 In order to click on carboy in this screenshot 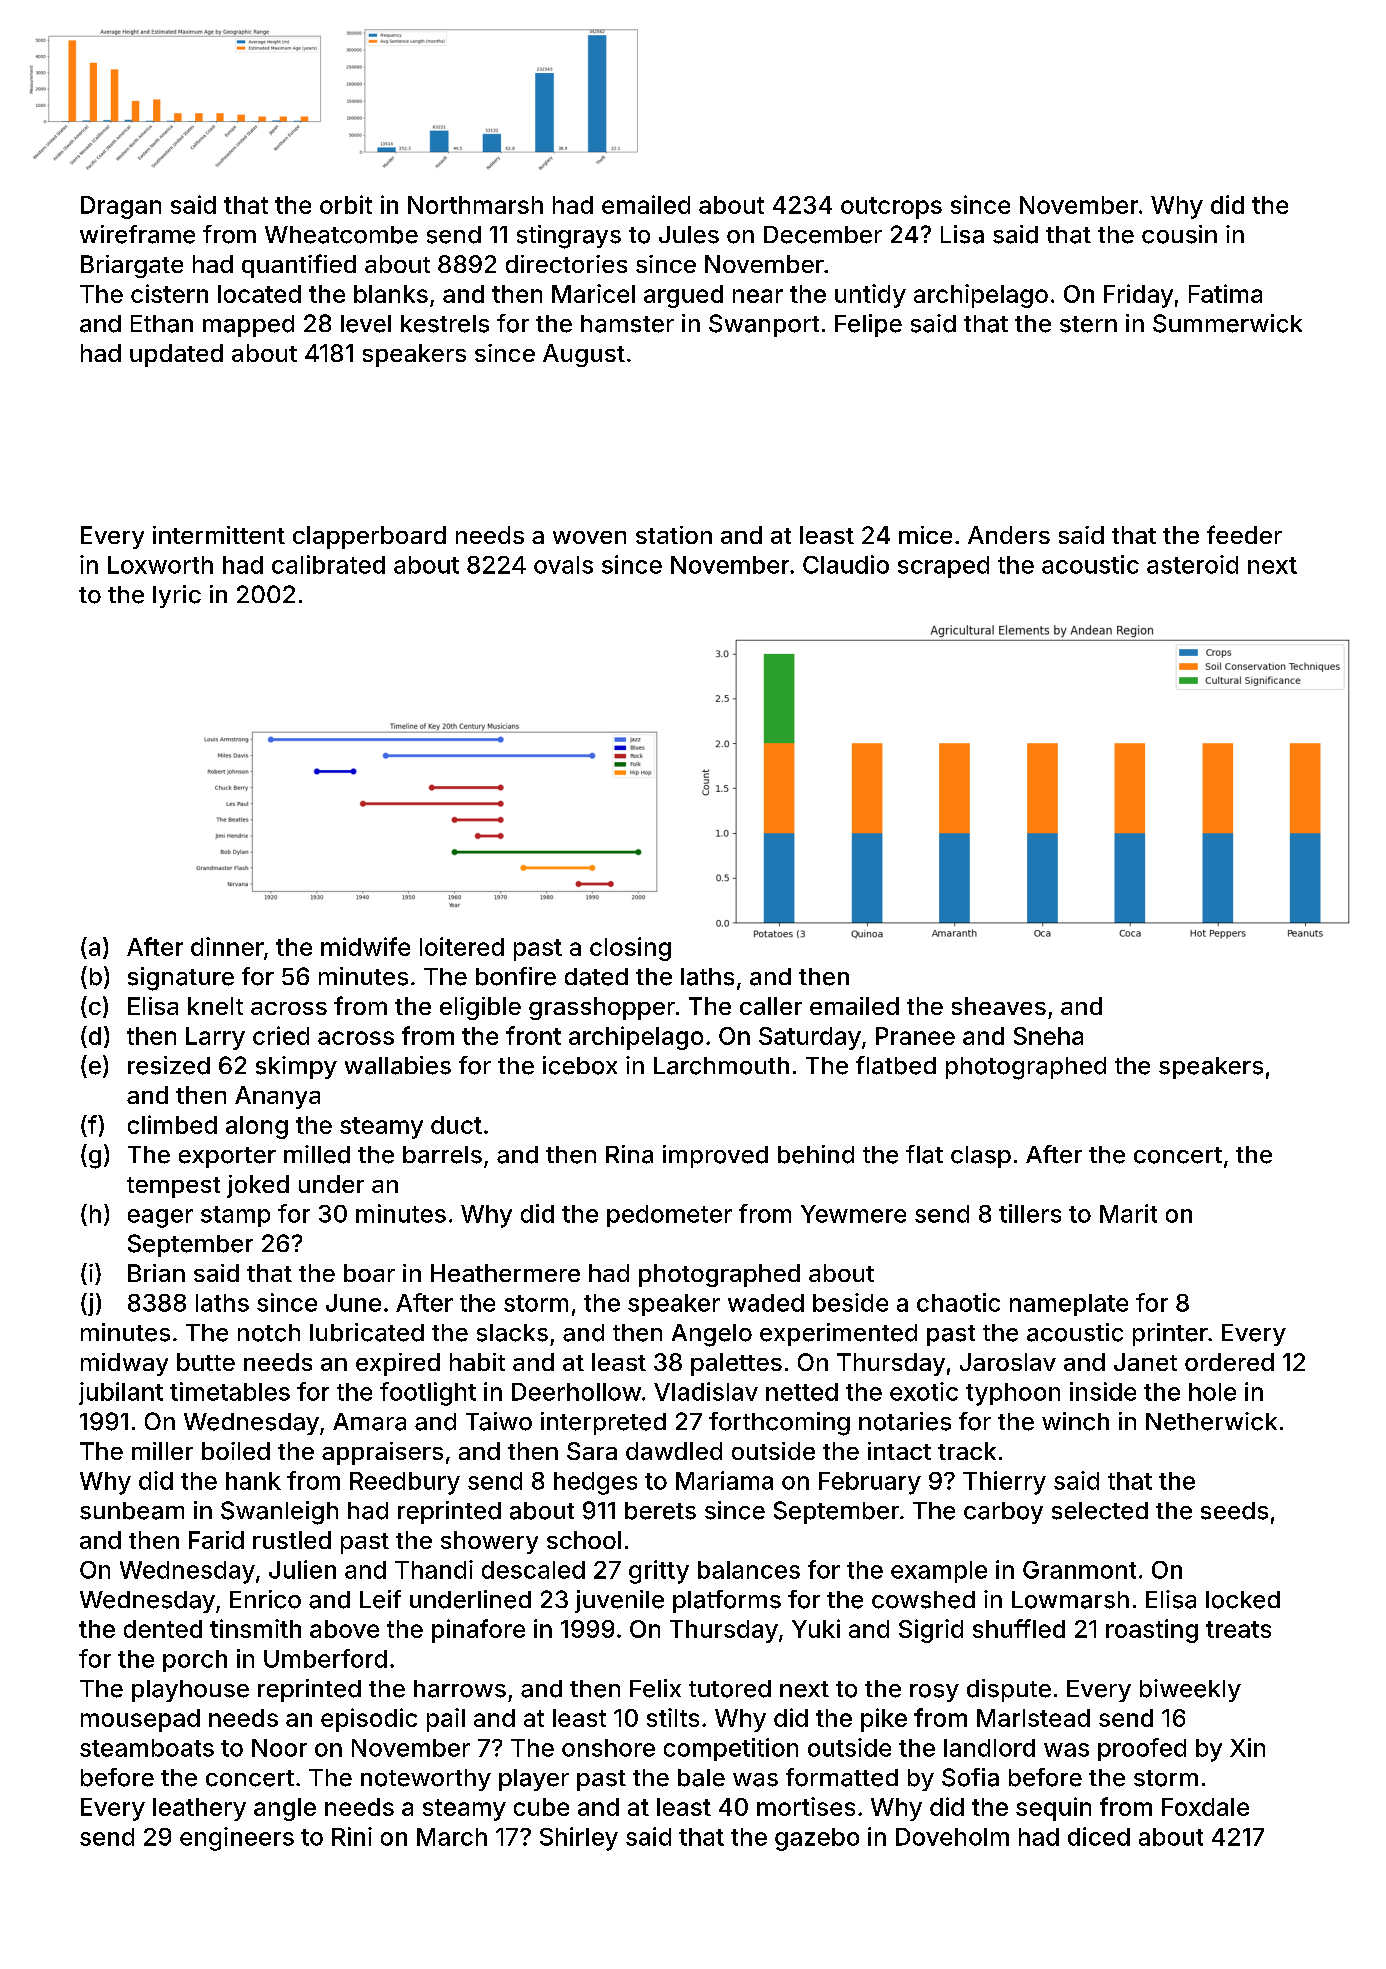, I will do `click(1003, 1513)`.
